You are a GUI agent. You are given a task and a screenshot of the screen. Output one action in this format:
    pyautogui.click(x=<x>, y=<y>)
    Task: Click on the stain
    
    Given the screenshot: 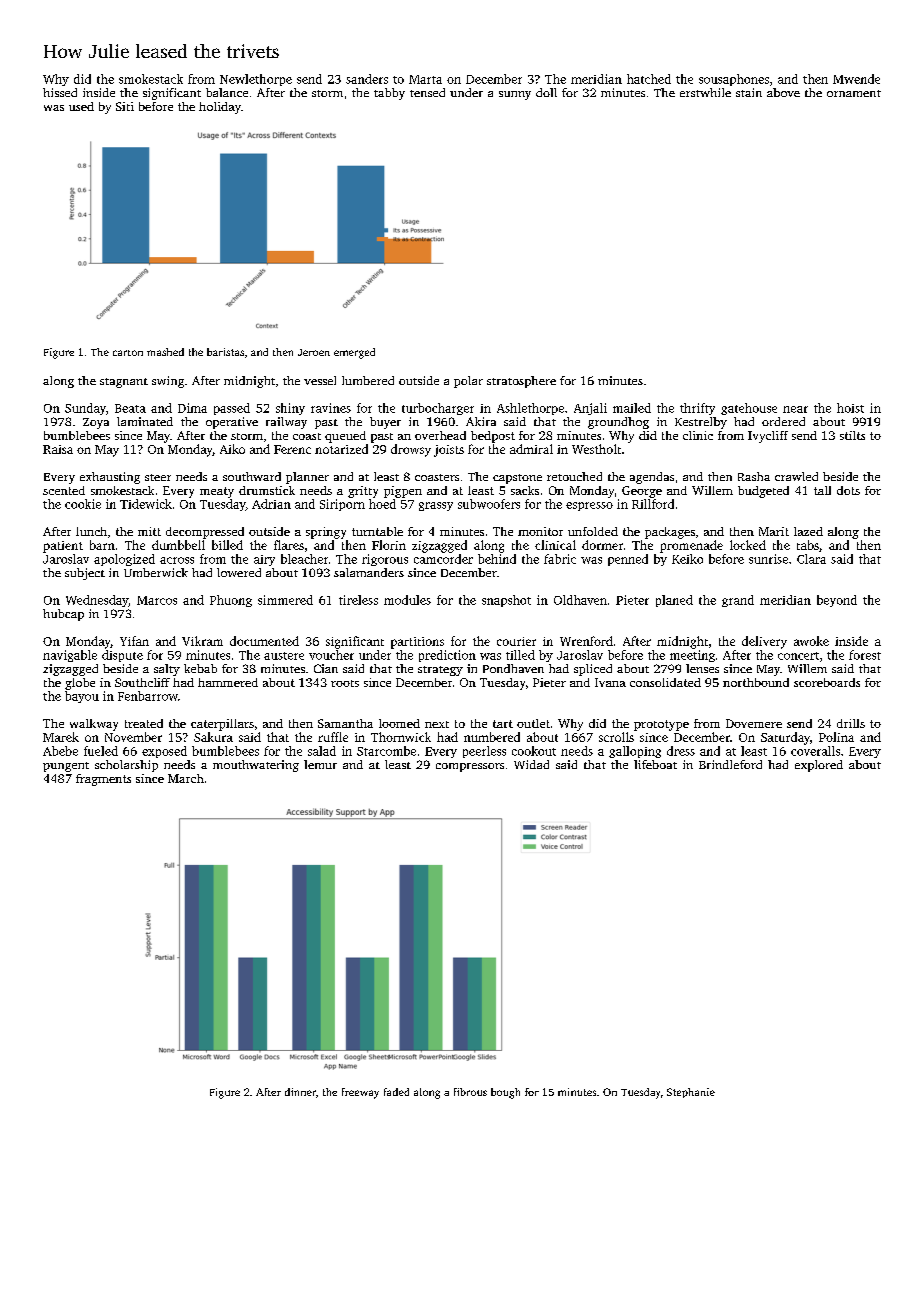 What is the action you would take?
    pyautogui.click(x=749, y=92)
